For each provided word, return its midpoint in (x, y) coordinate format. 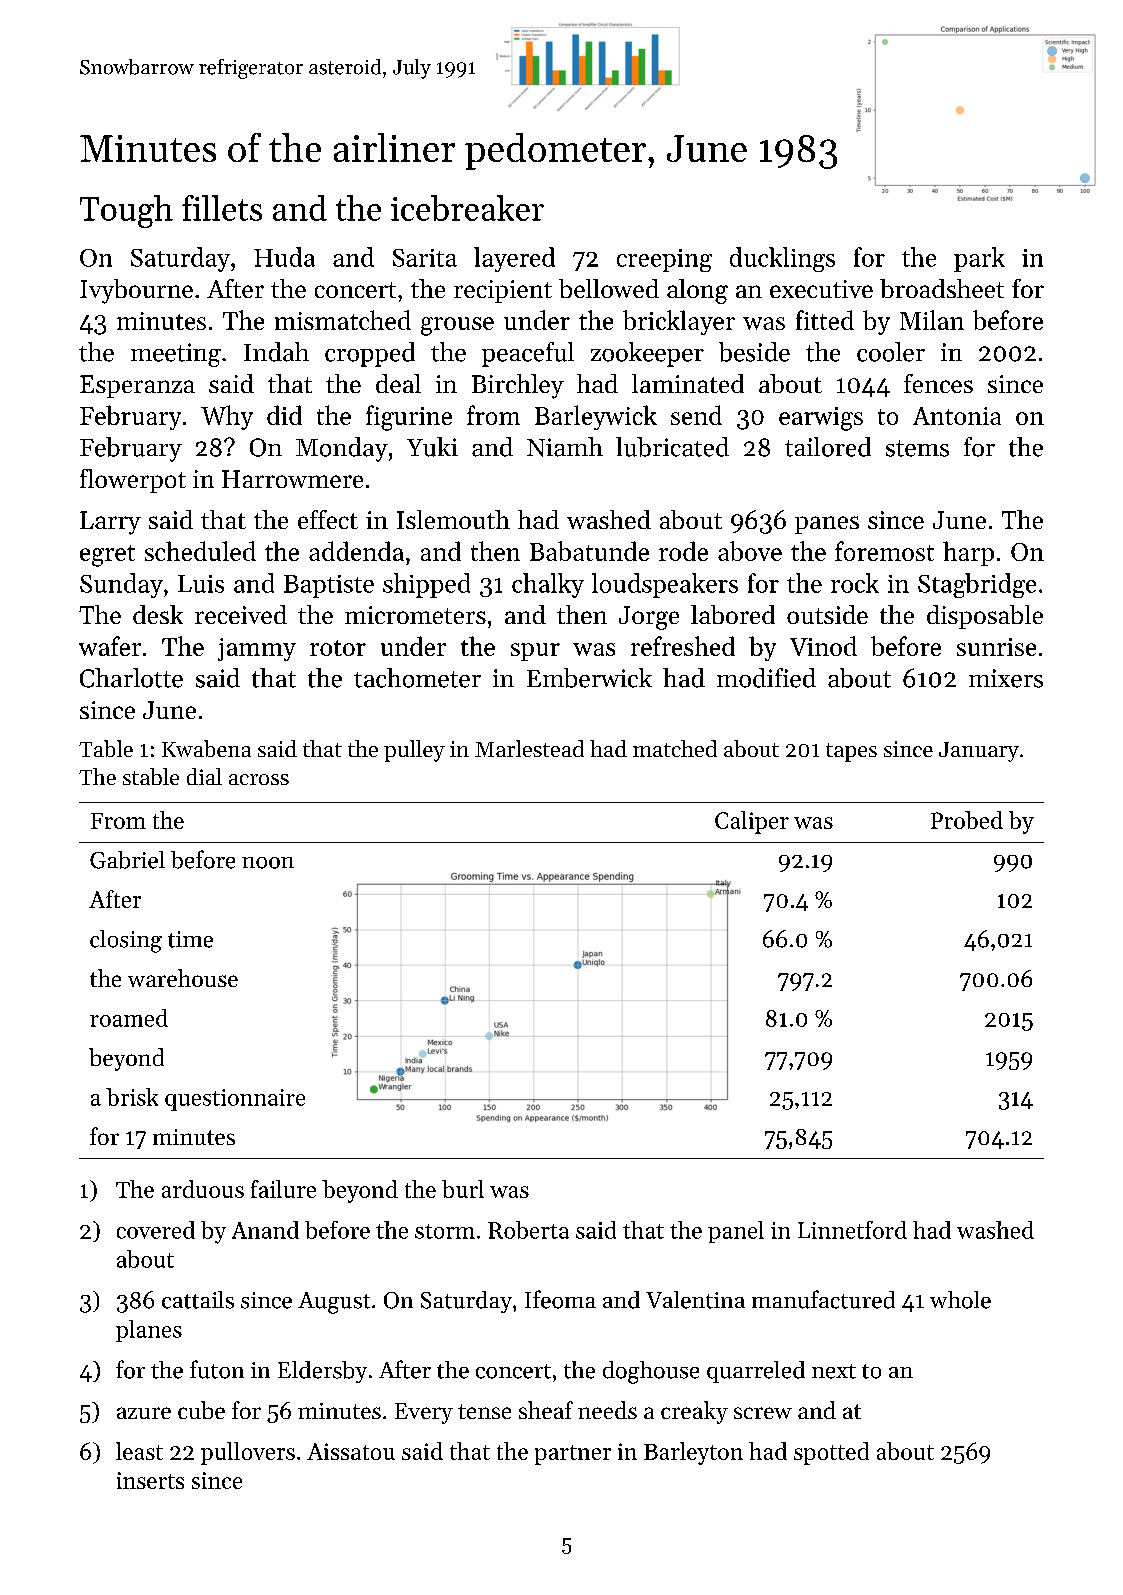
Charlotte (131, 678)
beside (754, 352)
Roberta (528, 1230)
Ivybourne (136, 291)
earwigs (821, 419)
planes (149, 1331)
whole (960, 1300)
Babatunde (589, 551)
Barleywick (596, 417)
